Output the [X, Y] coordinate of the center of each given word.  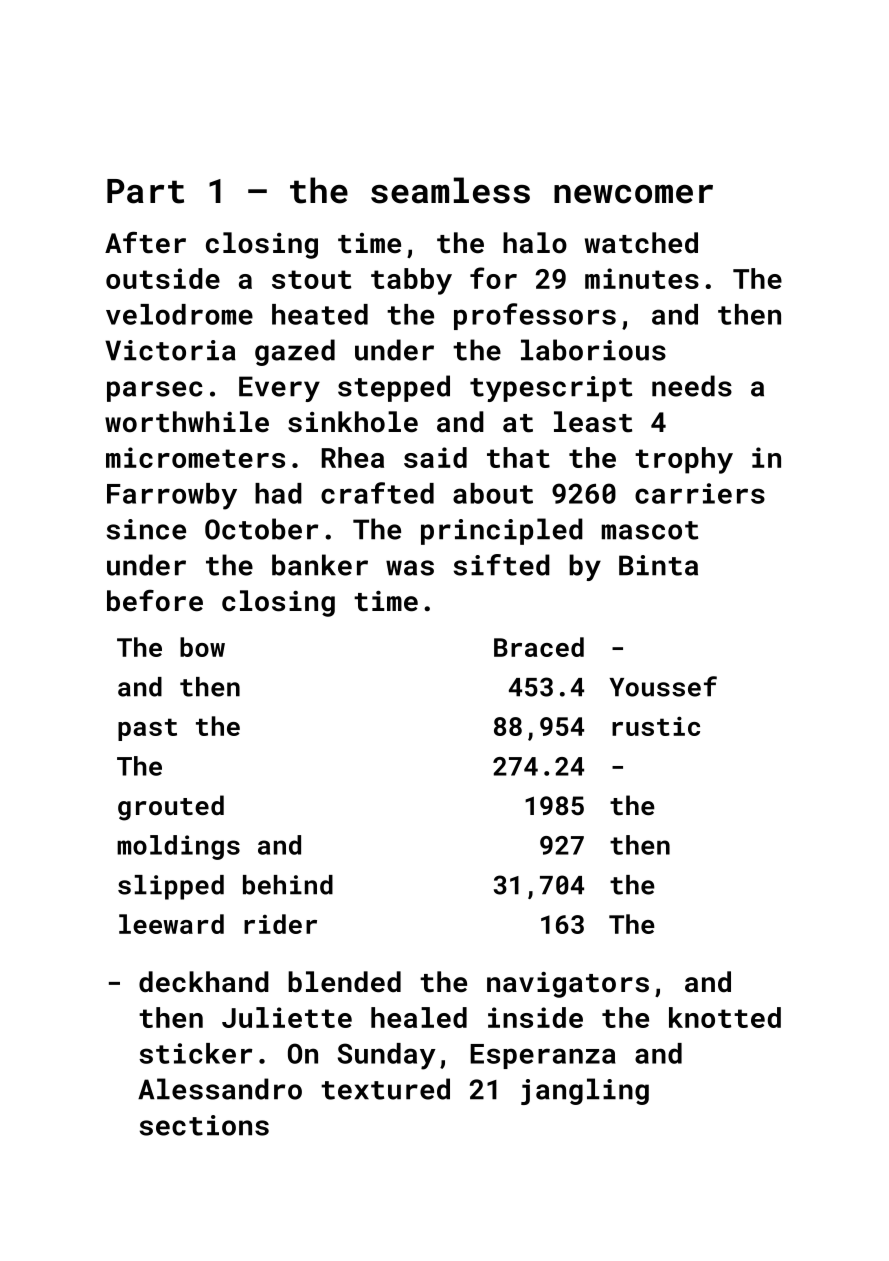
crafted [377, 493]
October [261, 529]
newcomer [633, 194]
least [593, 422]
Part [145, 191]
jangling [585, 1091]
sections [204, 1125]
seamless [450, 190]
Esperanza [543, 1056]
